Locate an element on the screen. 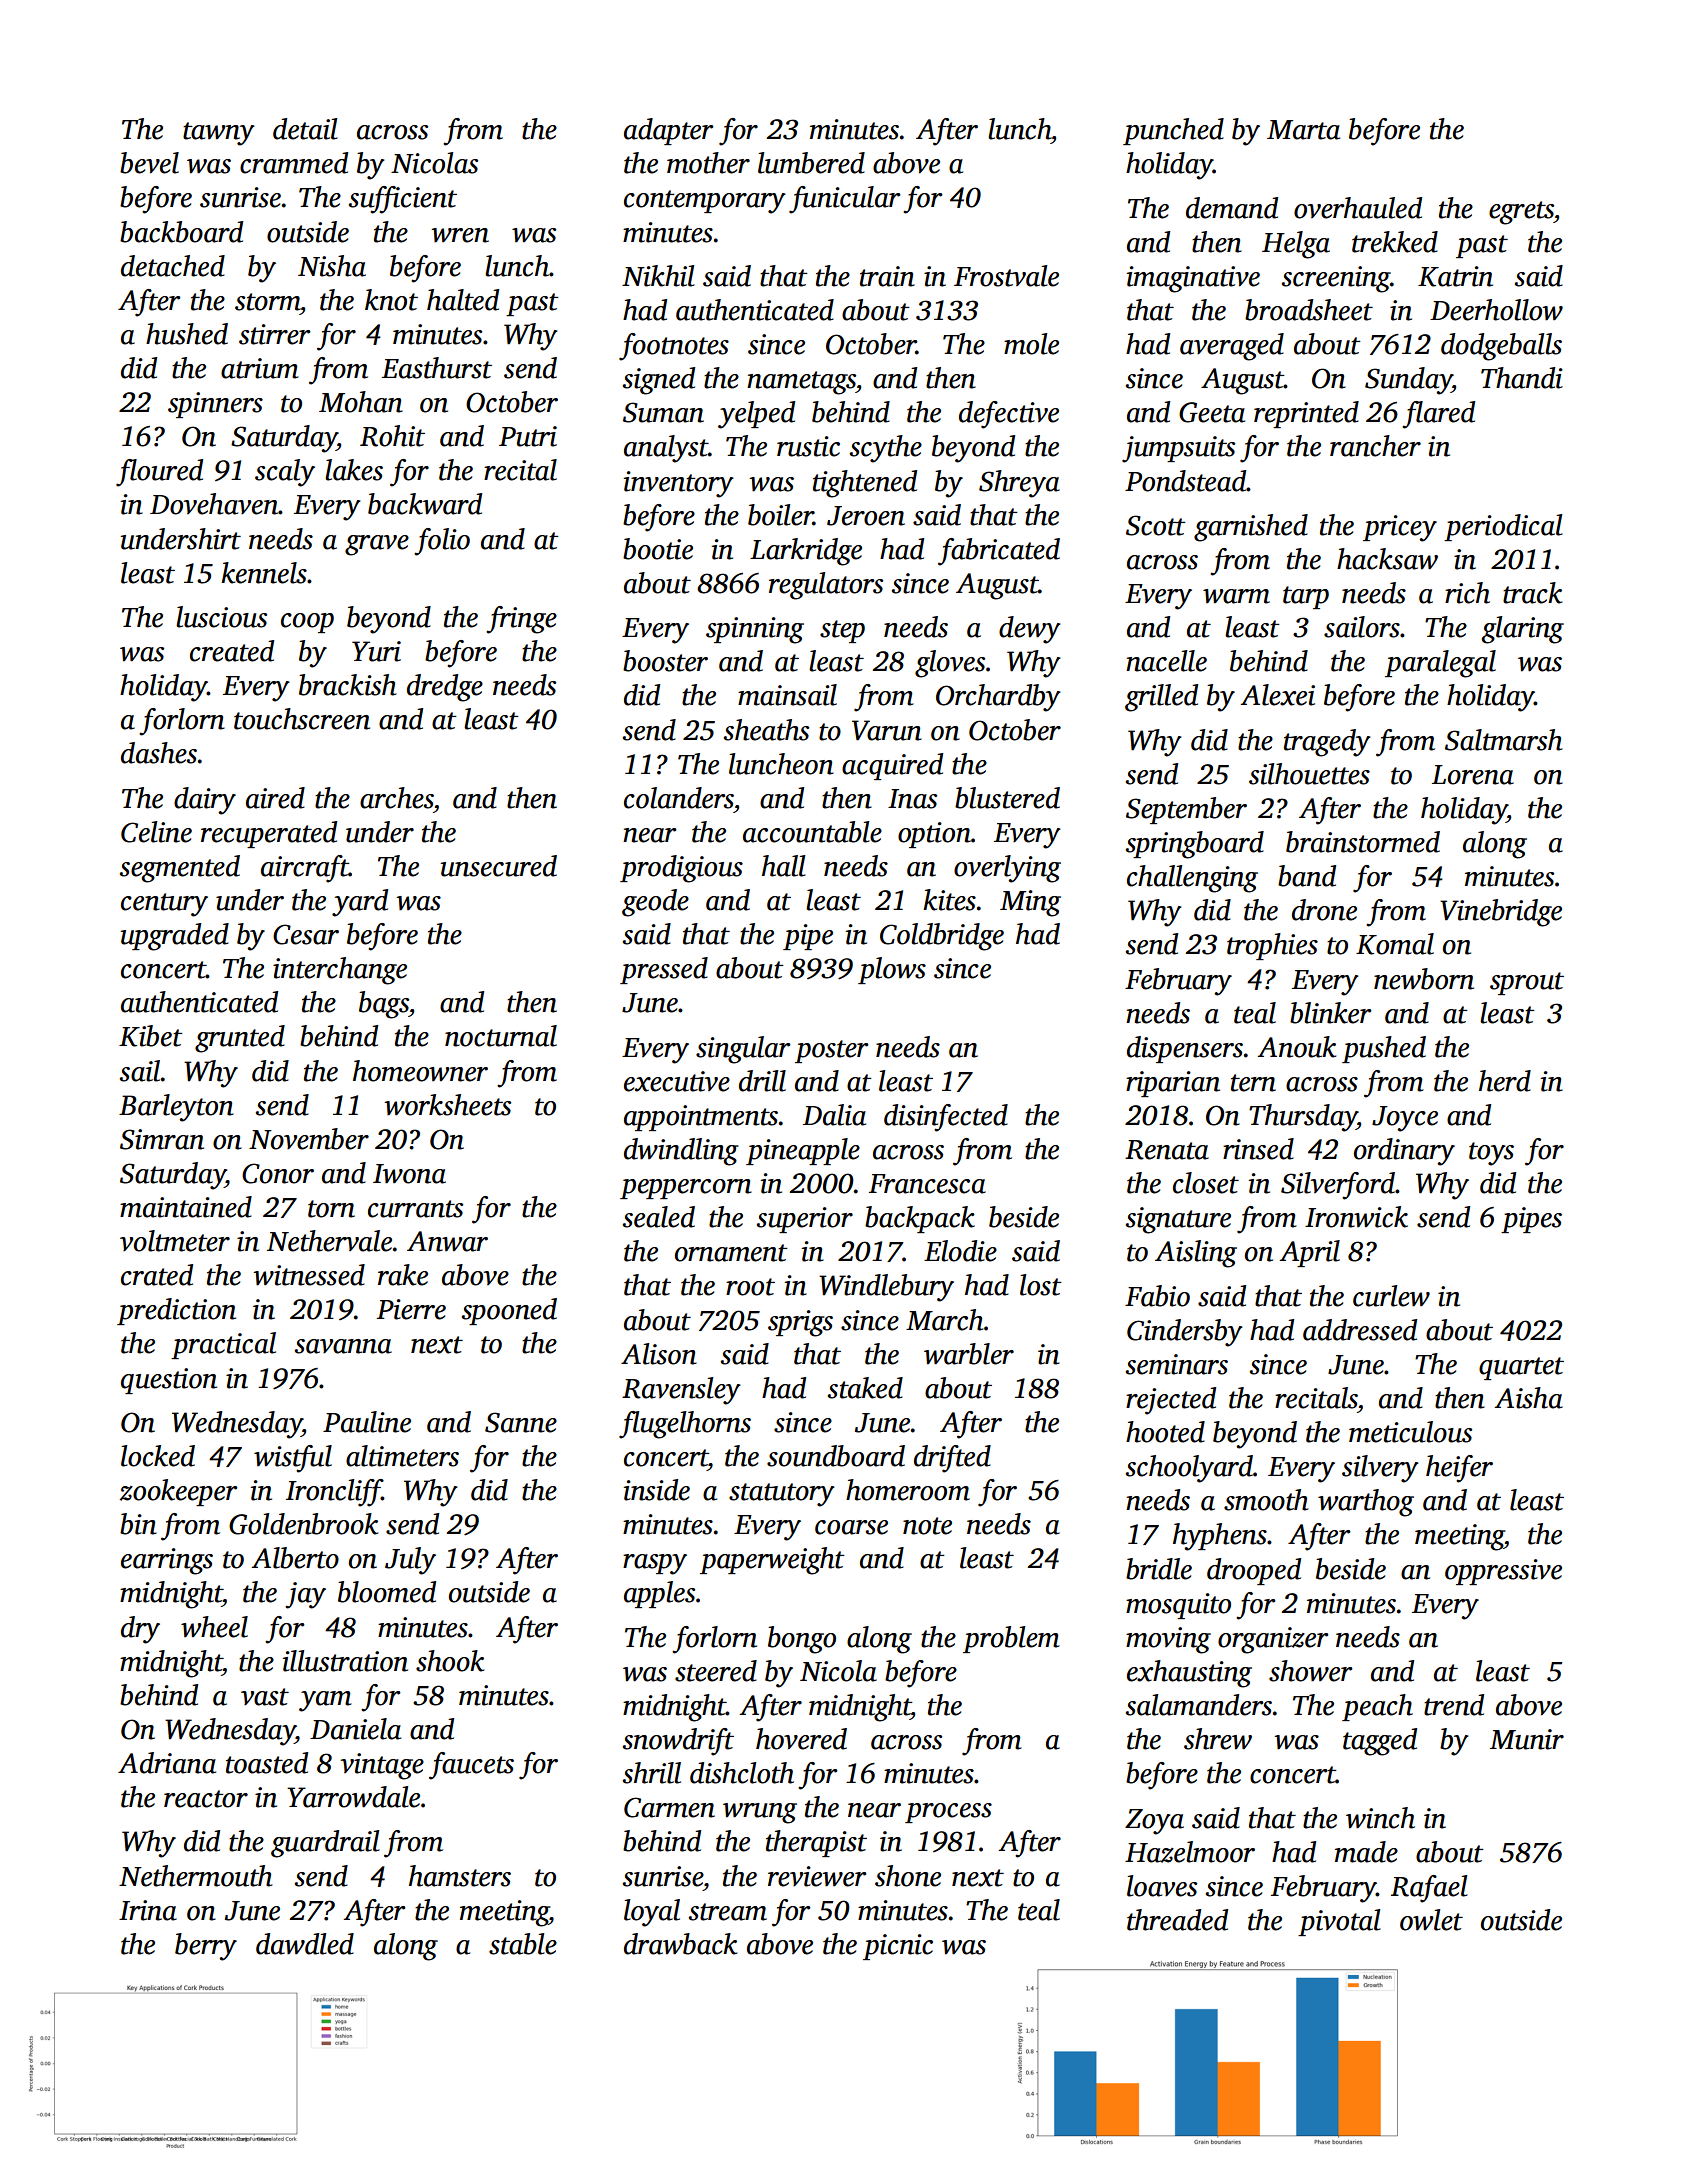  wheel is located at coordinates (214, 1627).
